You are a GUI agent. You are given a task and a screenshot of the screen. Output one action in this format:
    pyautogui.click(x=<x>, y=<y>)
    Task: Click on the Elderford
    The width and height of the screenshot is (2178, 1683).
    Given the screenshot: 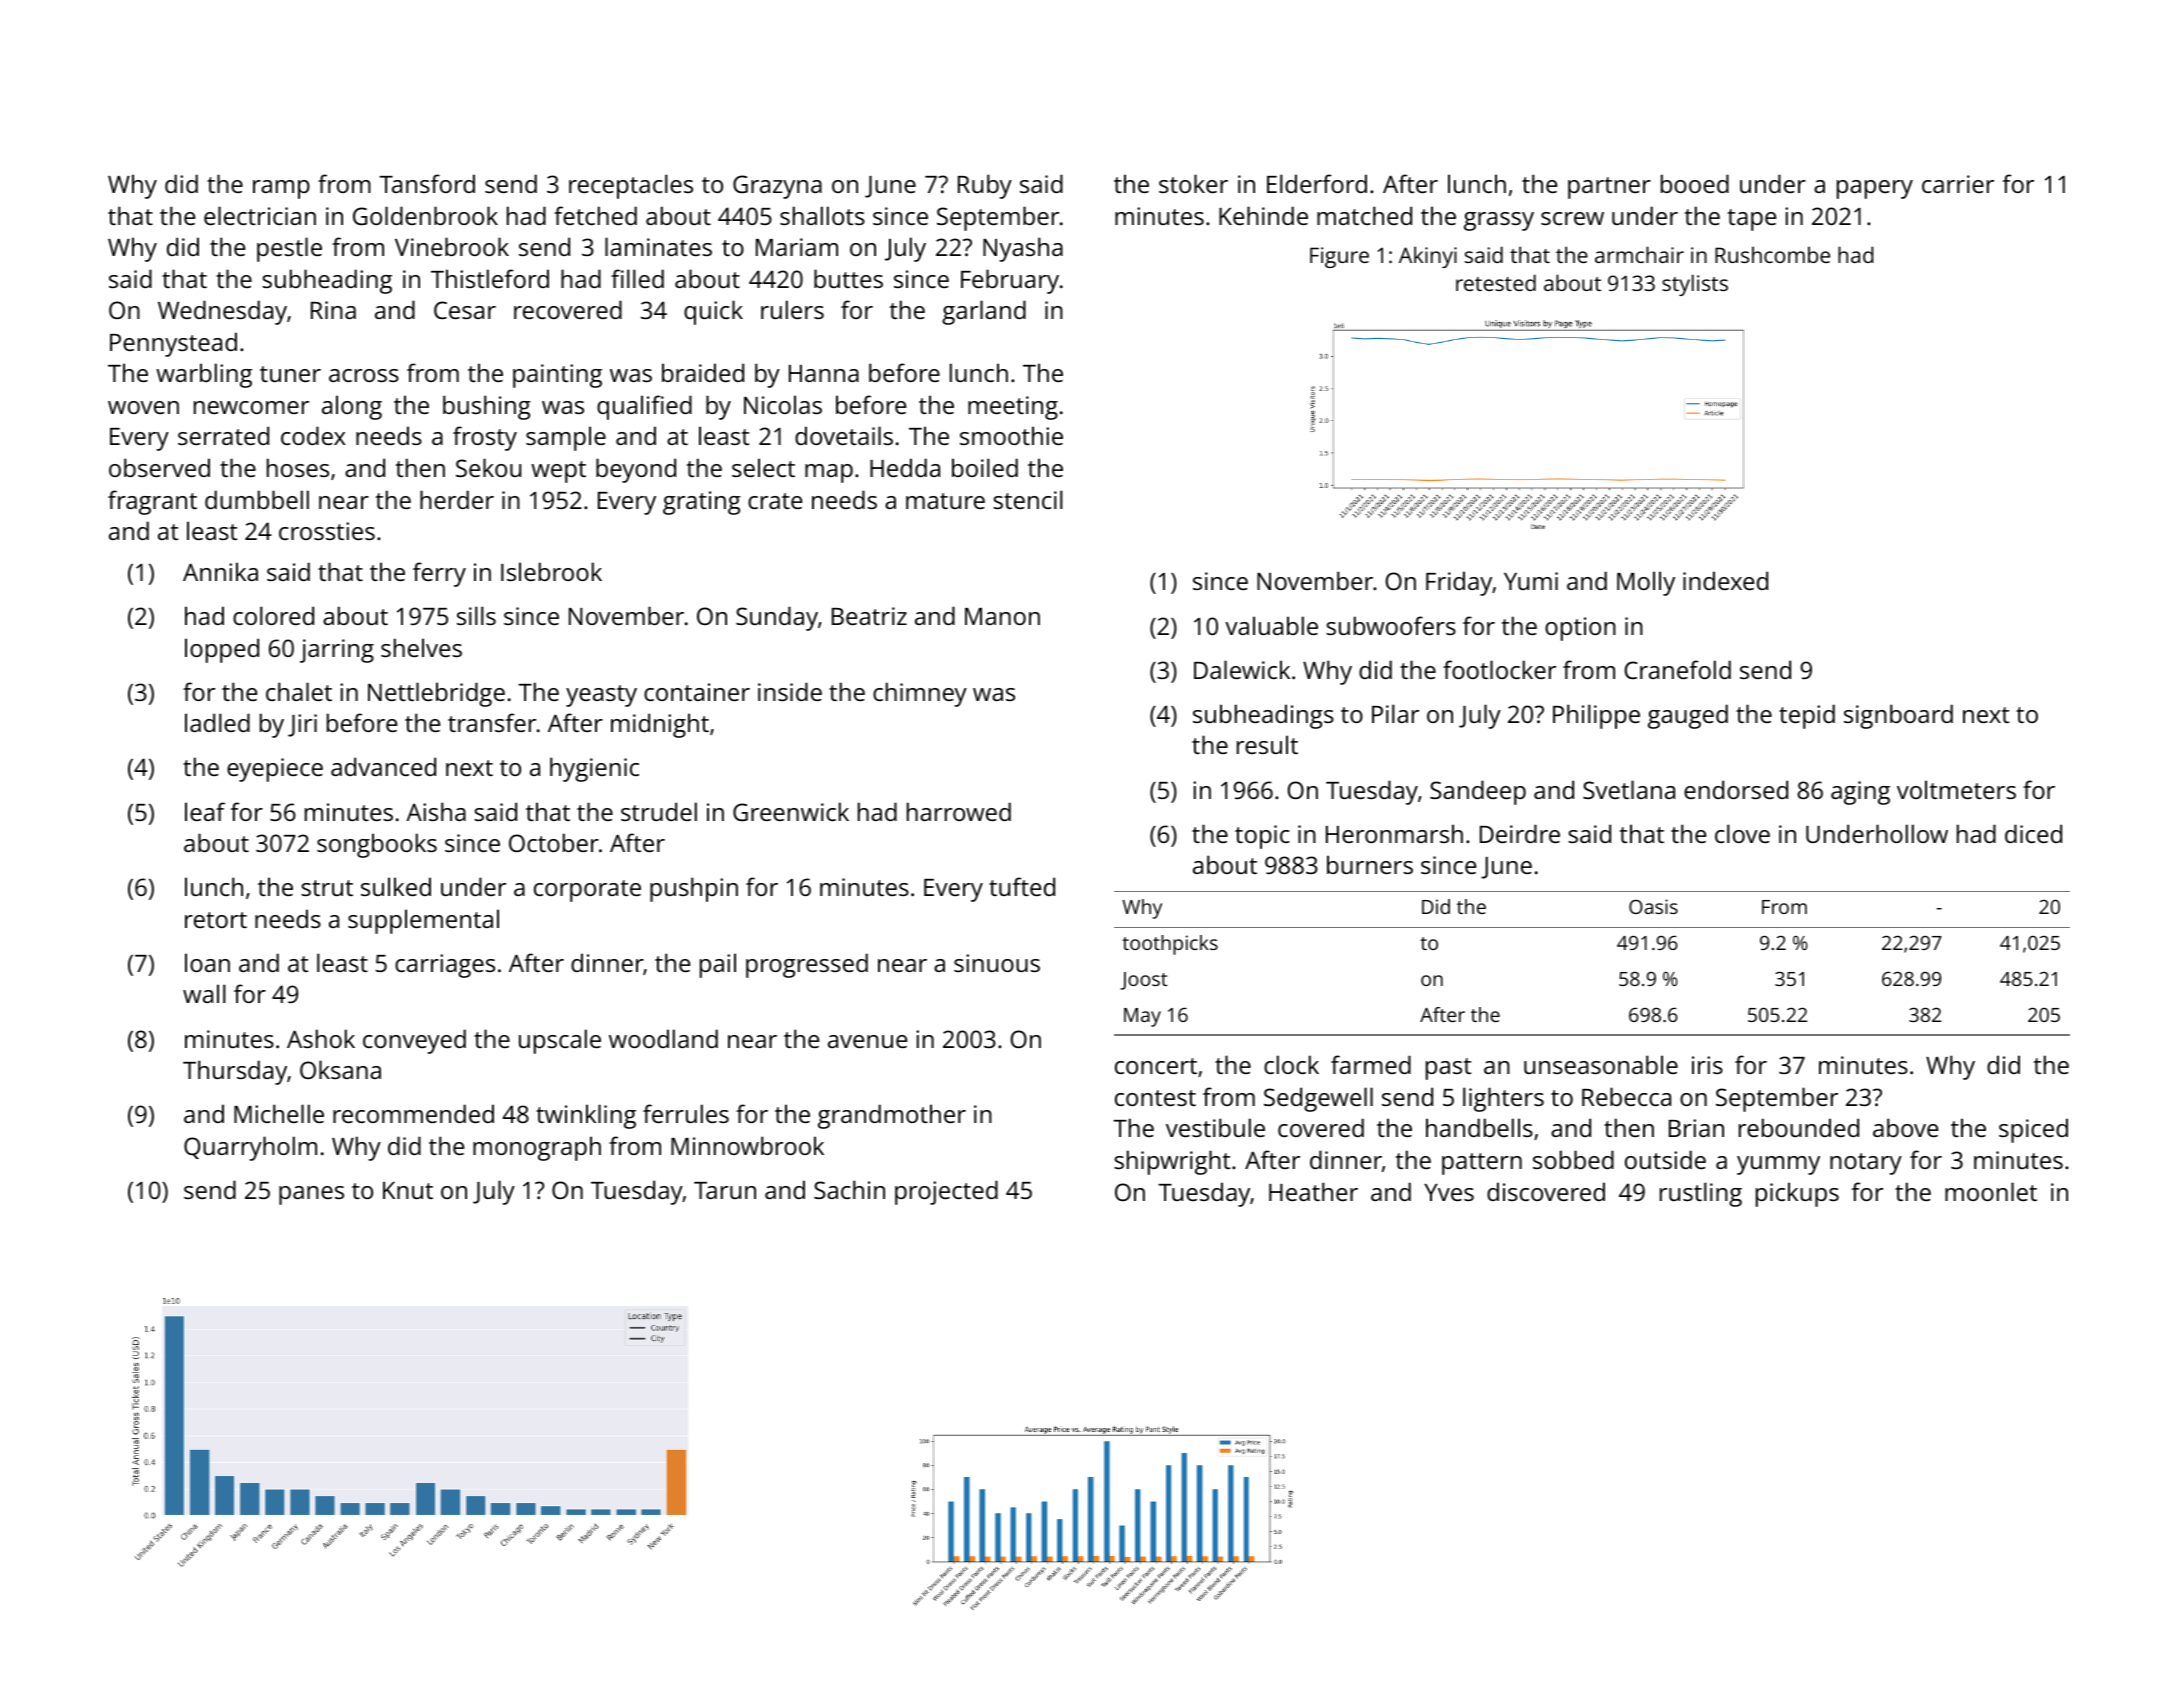 What is the action you would take?
    pyautogui.click(x=1317, y=183)
